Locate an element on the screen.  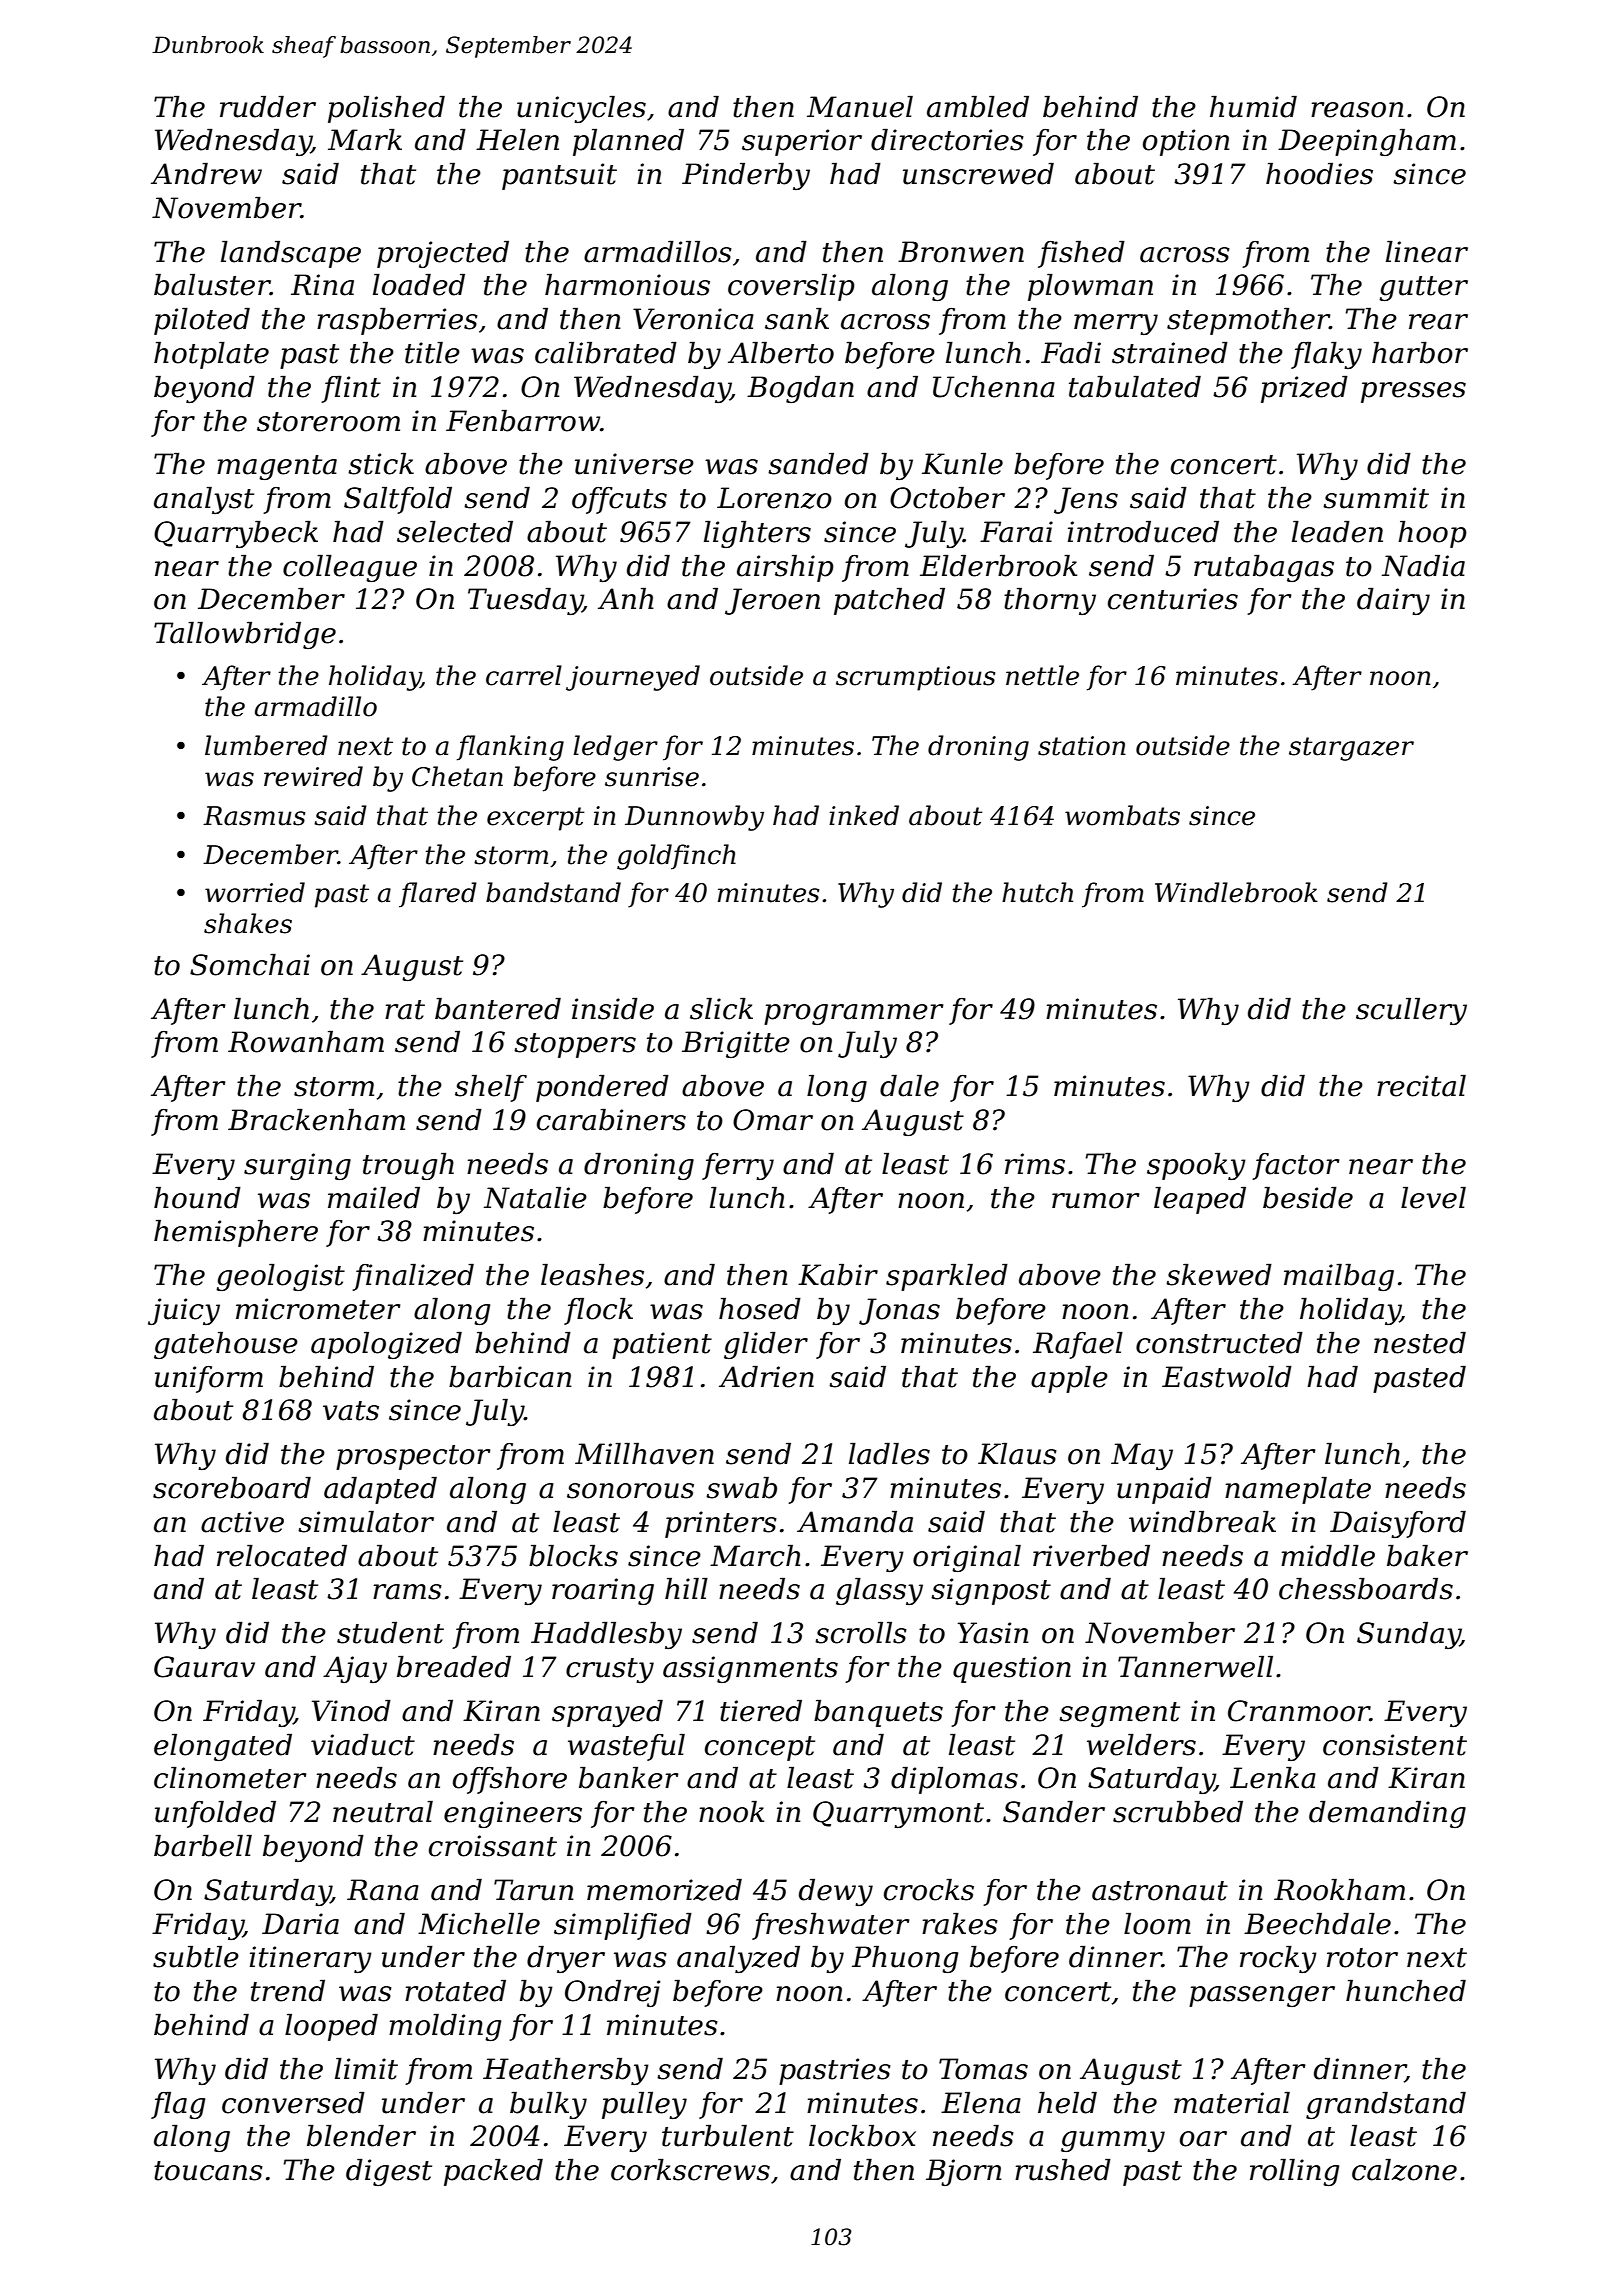
humid is located at coordinates (1253, 107).
